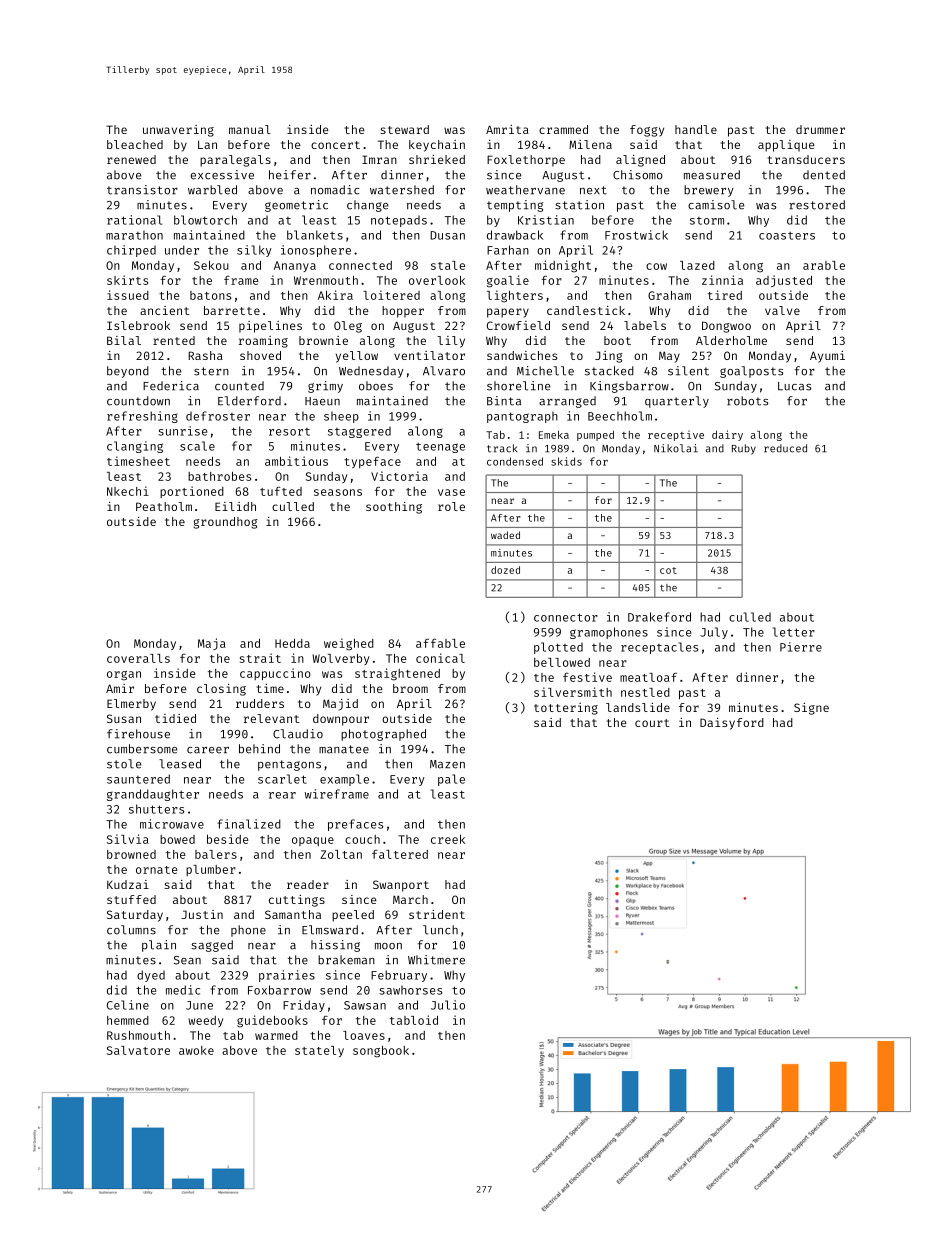  I want to click on cot, so click(668, 570).
